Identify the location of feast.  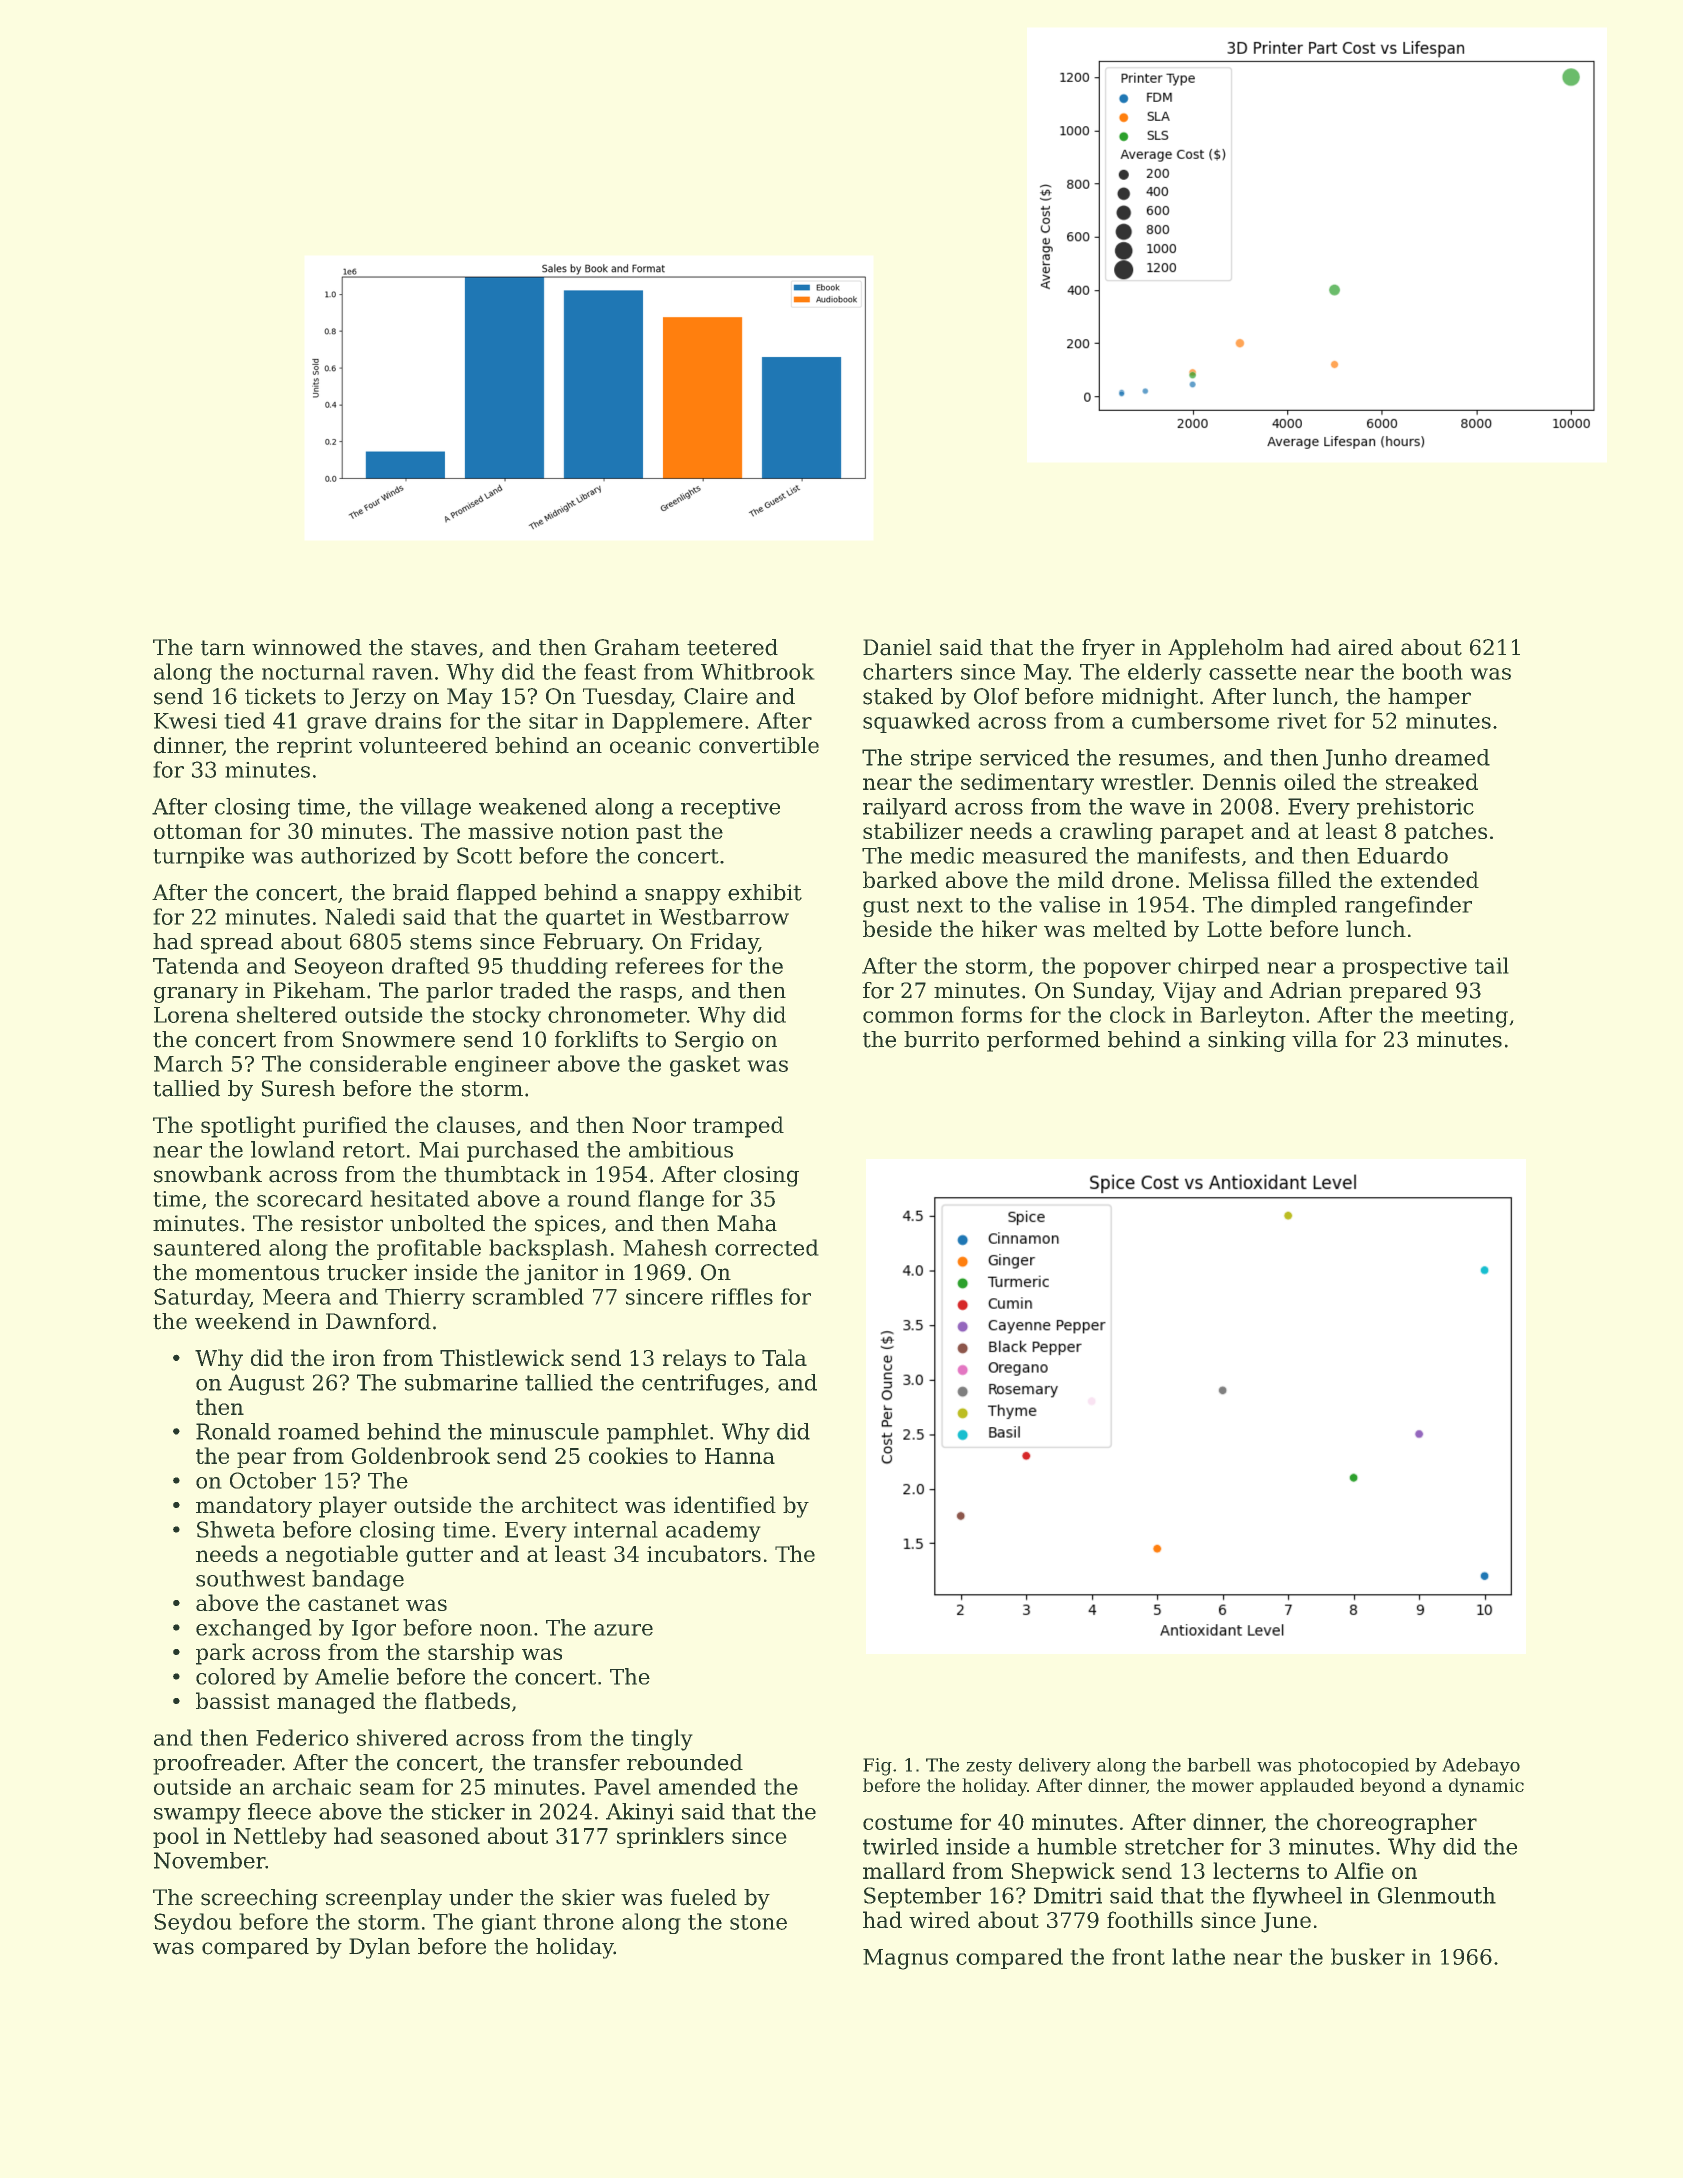
(610, 671).
